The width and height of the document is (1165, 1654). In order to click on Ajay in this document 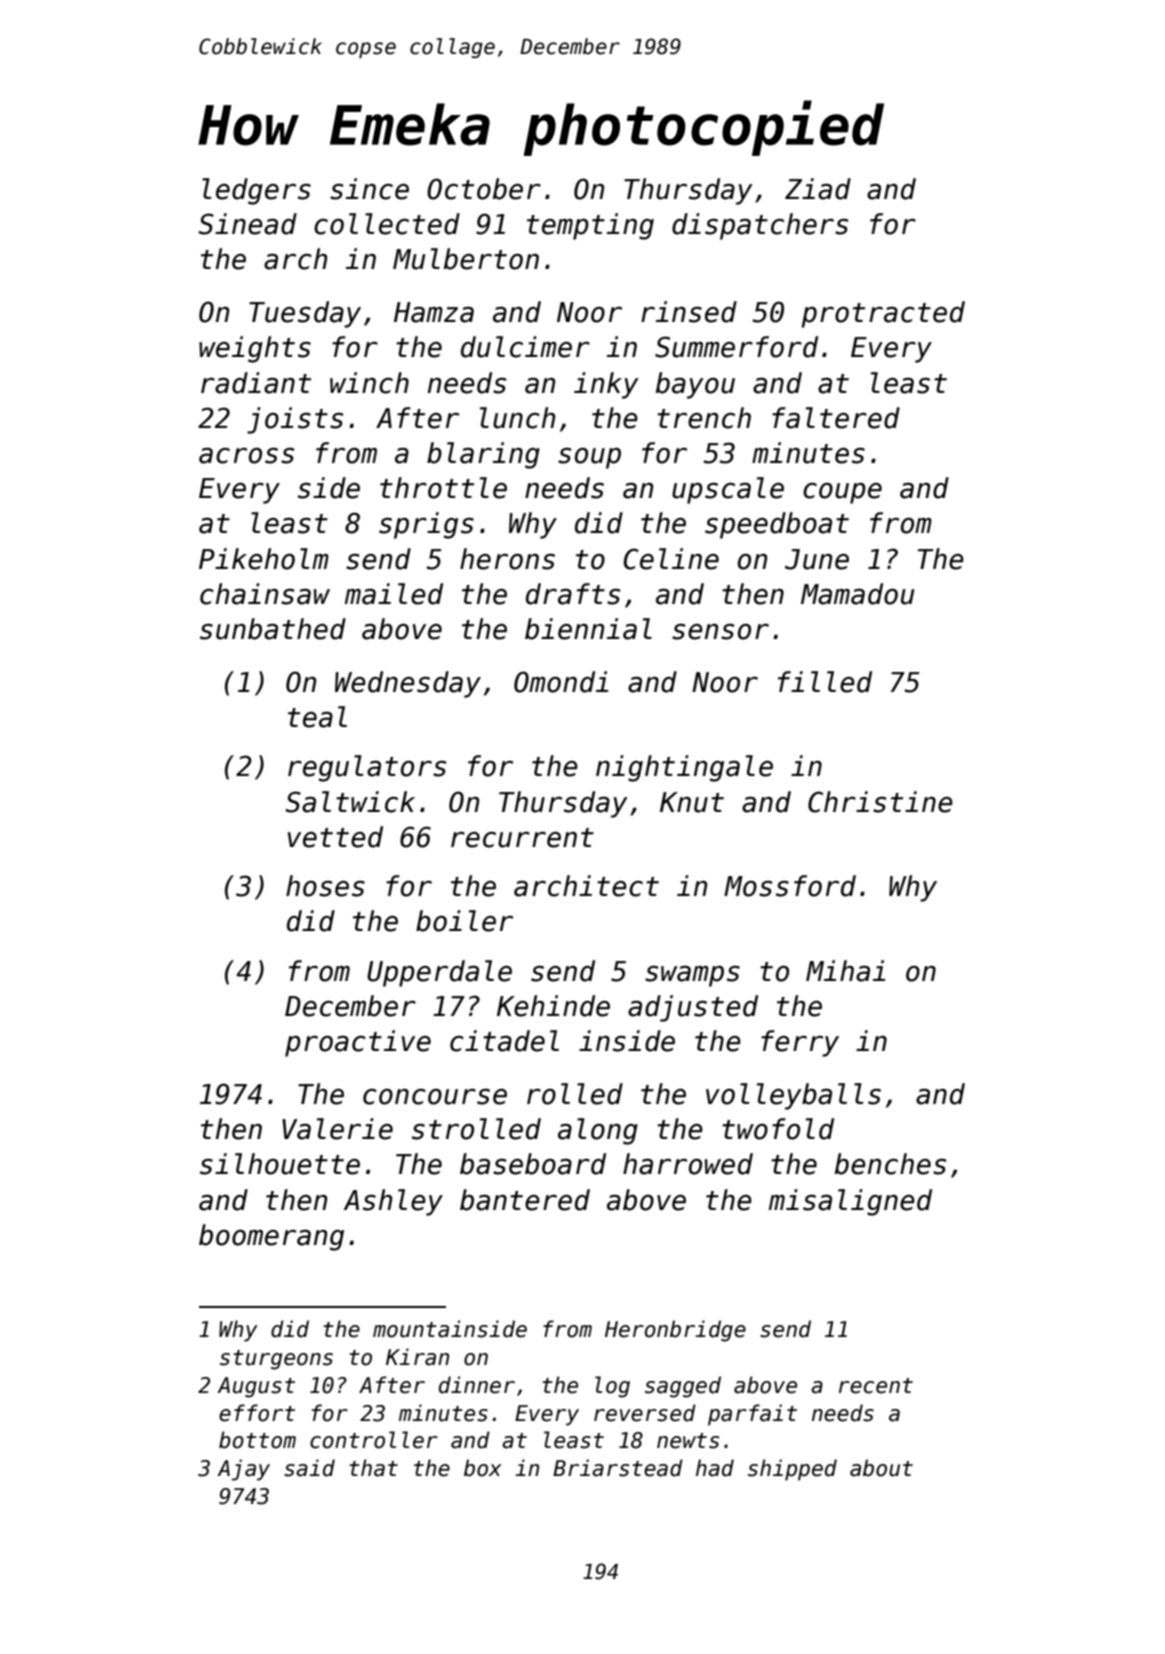, I will do `click(243, 1470)`.
